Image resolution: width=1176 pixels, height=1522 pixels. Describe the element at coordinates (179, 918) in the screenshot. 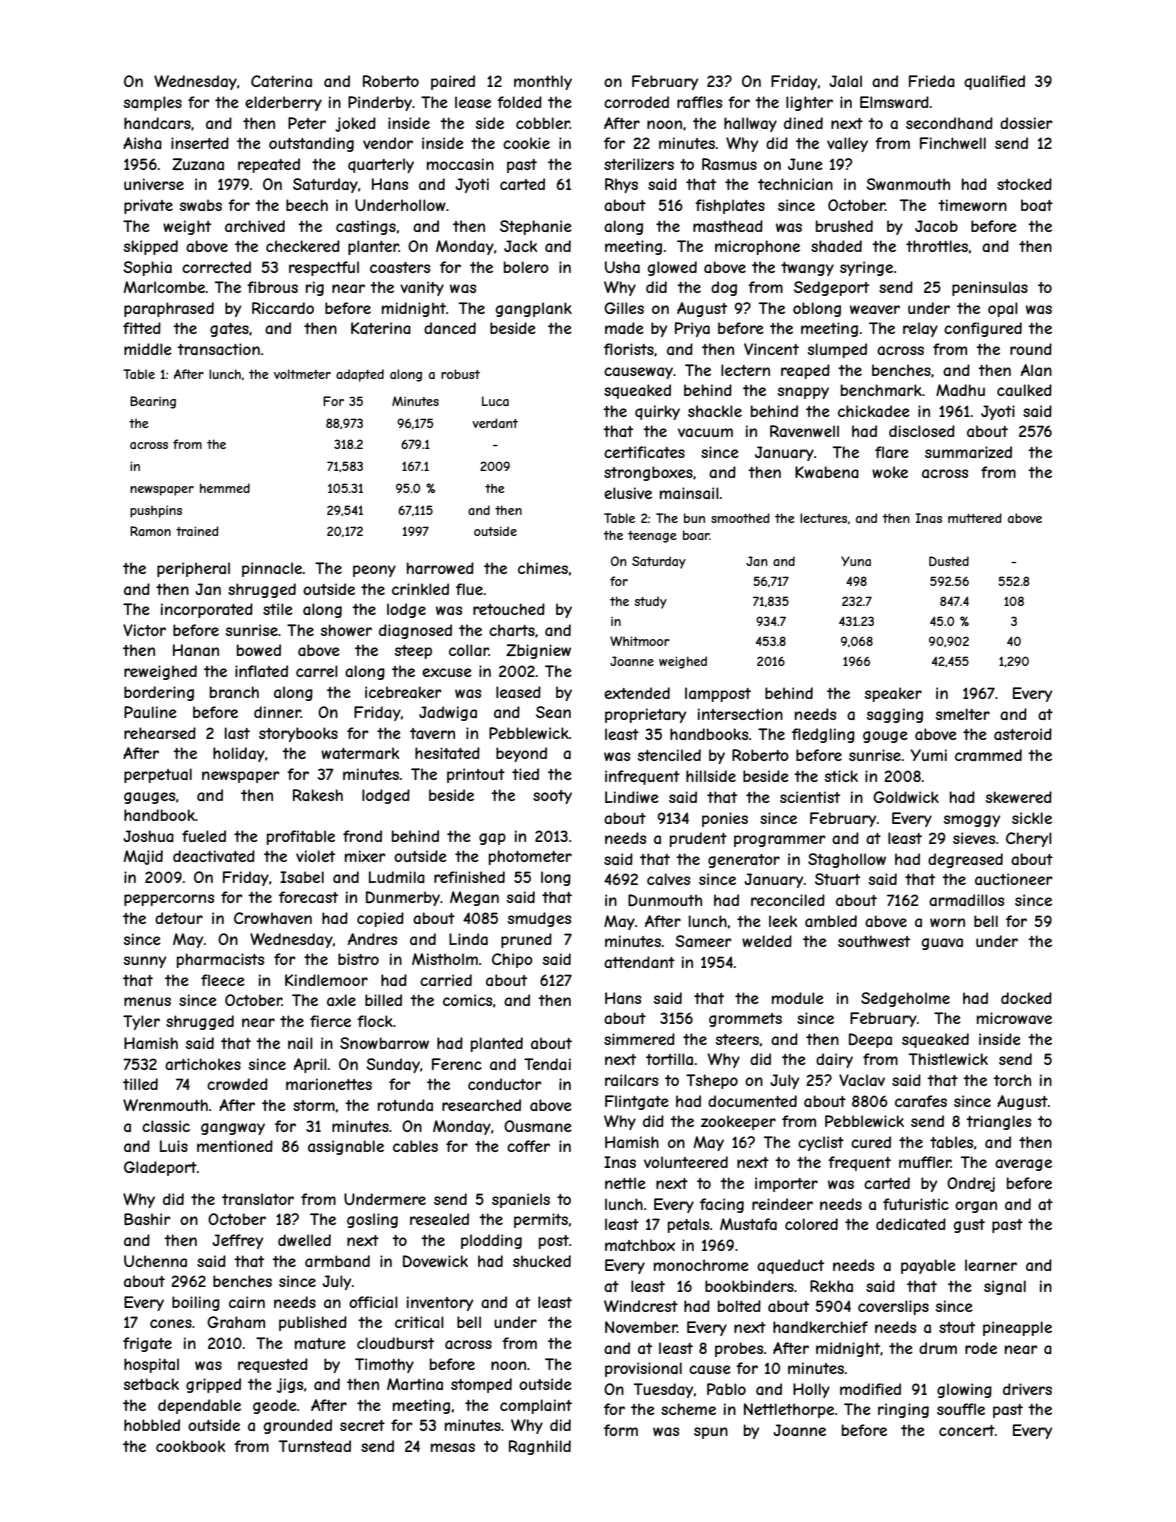

I see `detour` at that location.
